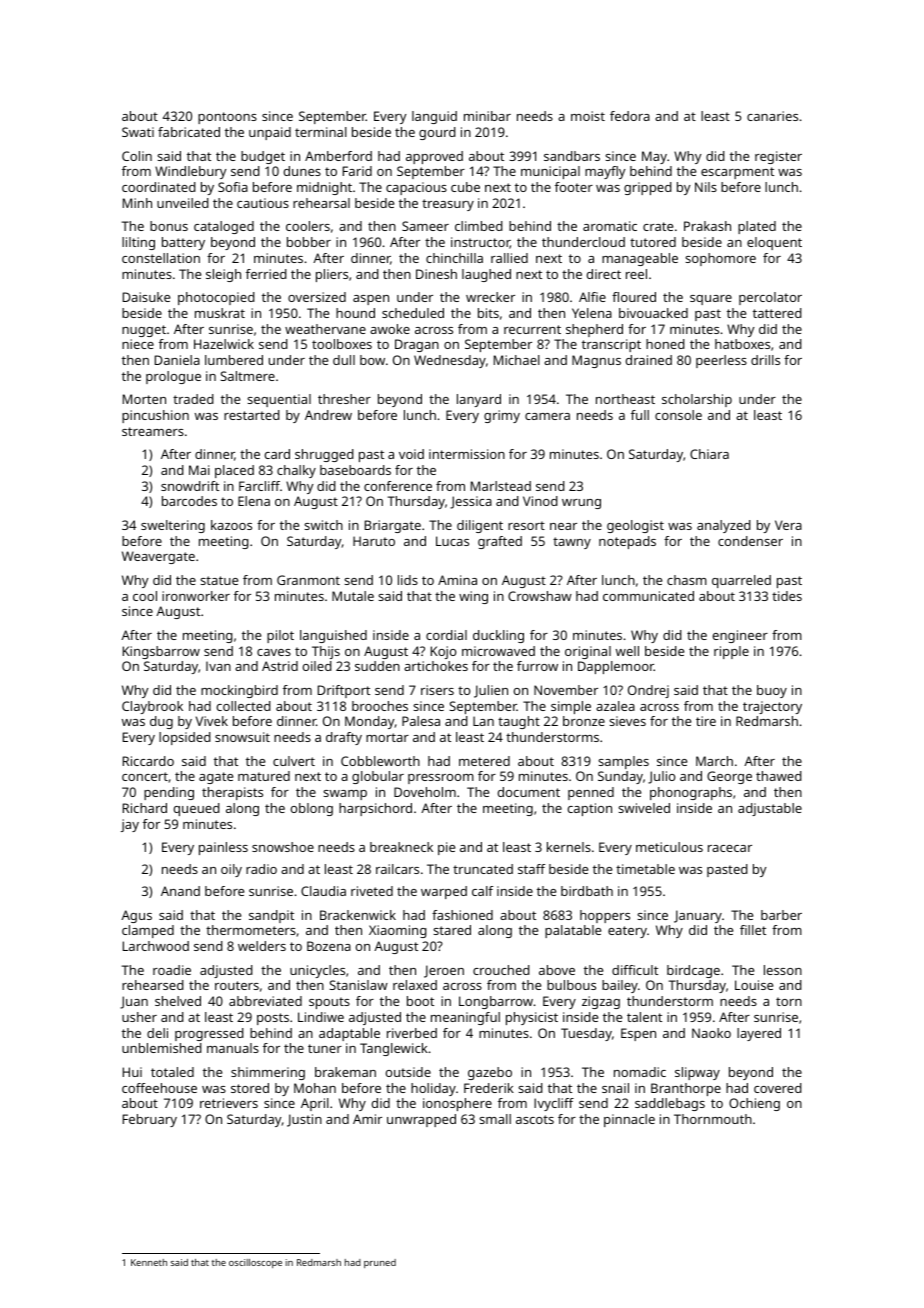 The width and height of the screenshot is (924, 1308). What do you see at coordinates (223, 275) in the screenshot?
I see `sleigh` at bounding box center [223, 275].
